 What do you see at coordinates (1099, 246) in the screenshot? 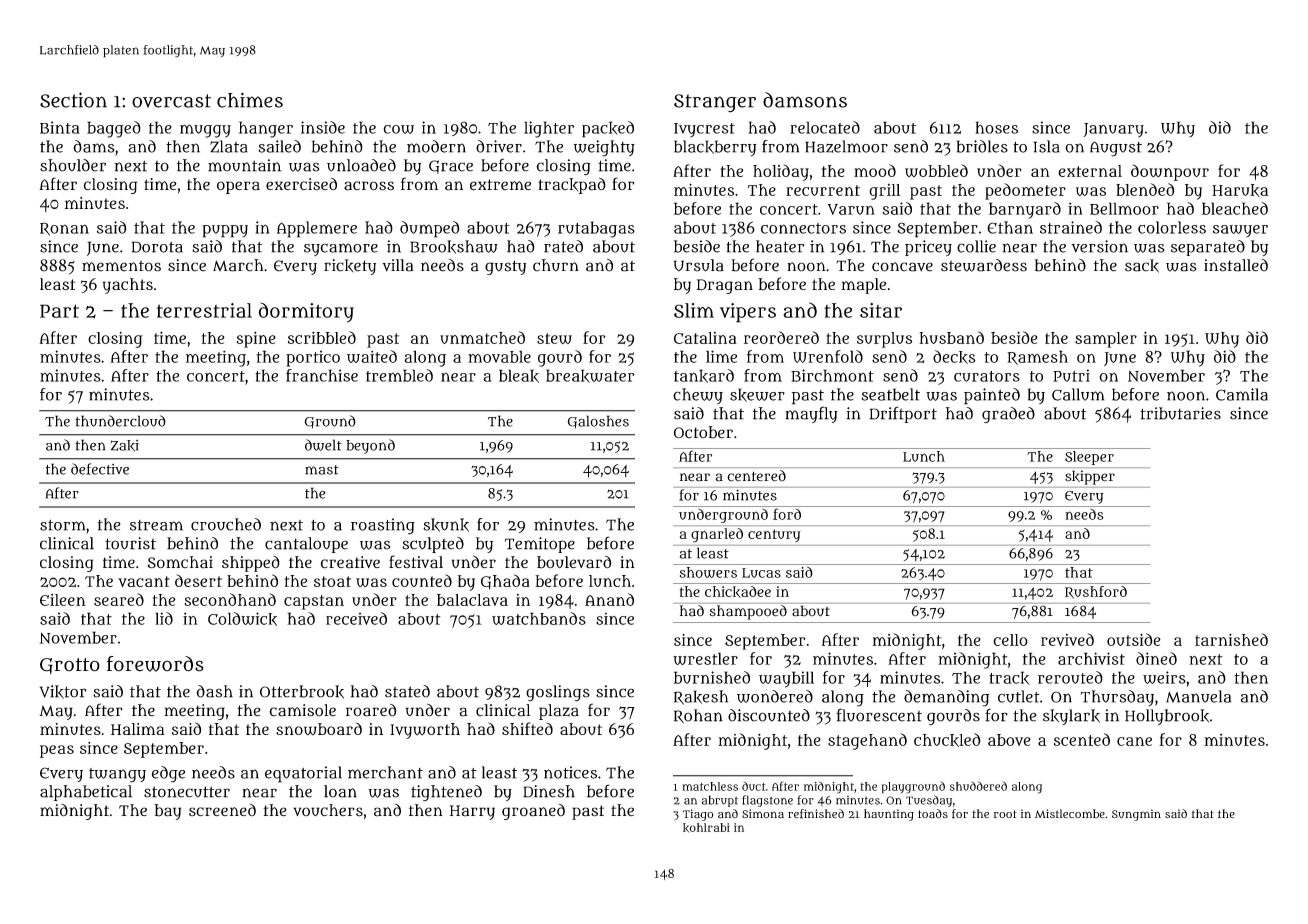
I see `version` at bounding box center [1099, 246].
